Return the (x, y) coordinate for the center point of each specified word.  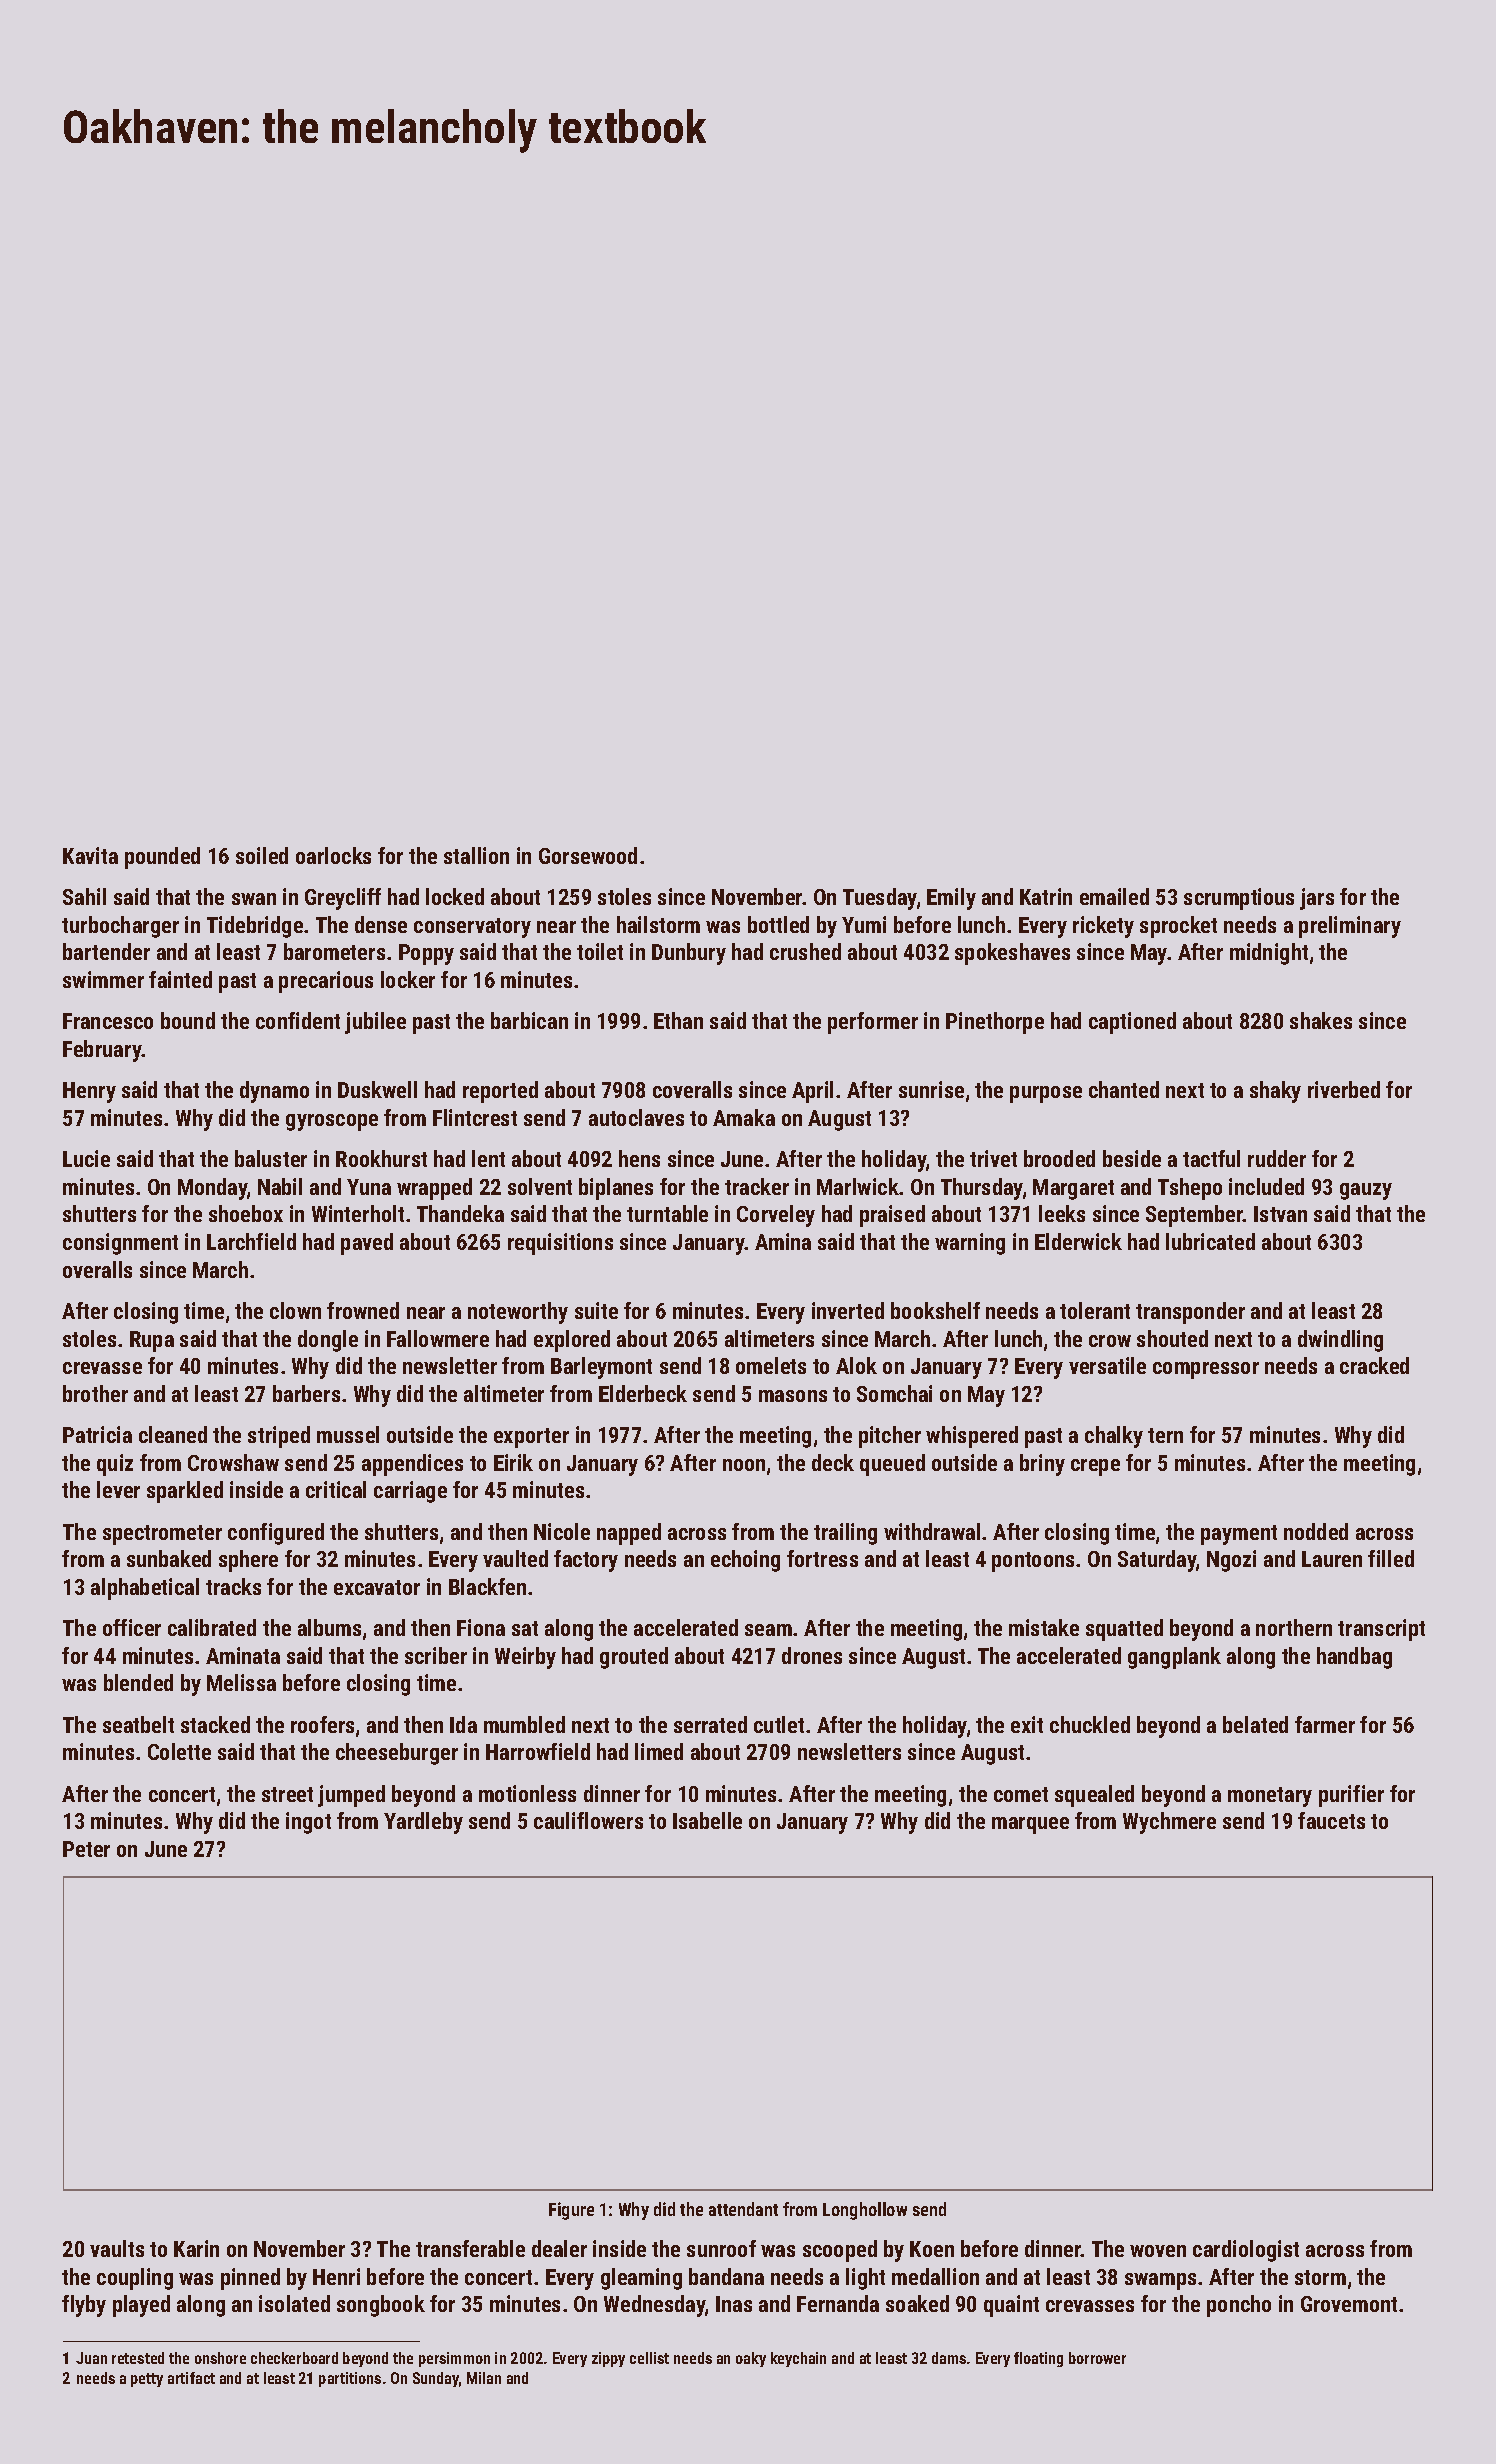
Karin (196, 2248)
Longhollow (865, 2211)
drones (812, 1655)
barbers (306, 1393)
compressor (1206, 1370)
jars (1317, 899)
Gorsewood (588, 855)
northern (1294, 1627)
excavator (377, 1587)
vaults (117, 2248)
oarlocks (333, 855)
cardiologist (1246, 2251)
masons (793, 1396)
